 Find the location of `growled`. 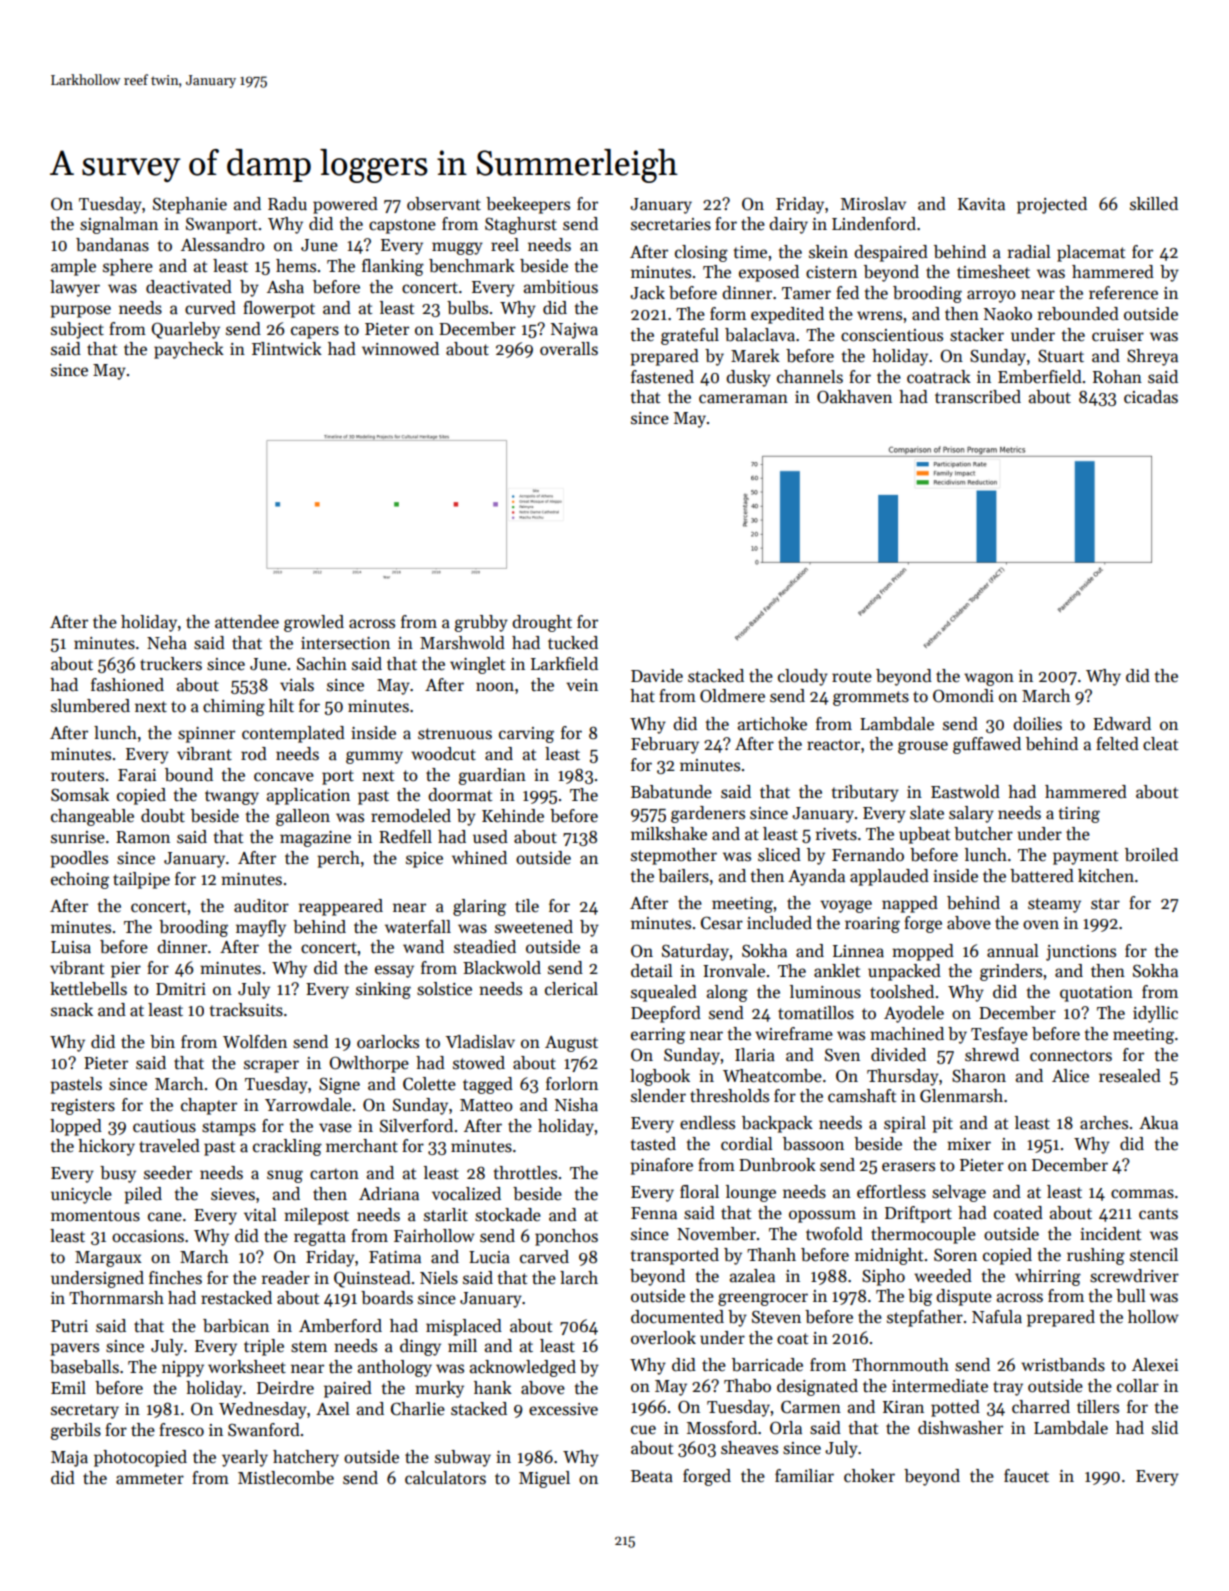

growled is located at coordinates (314, 623).
